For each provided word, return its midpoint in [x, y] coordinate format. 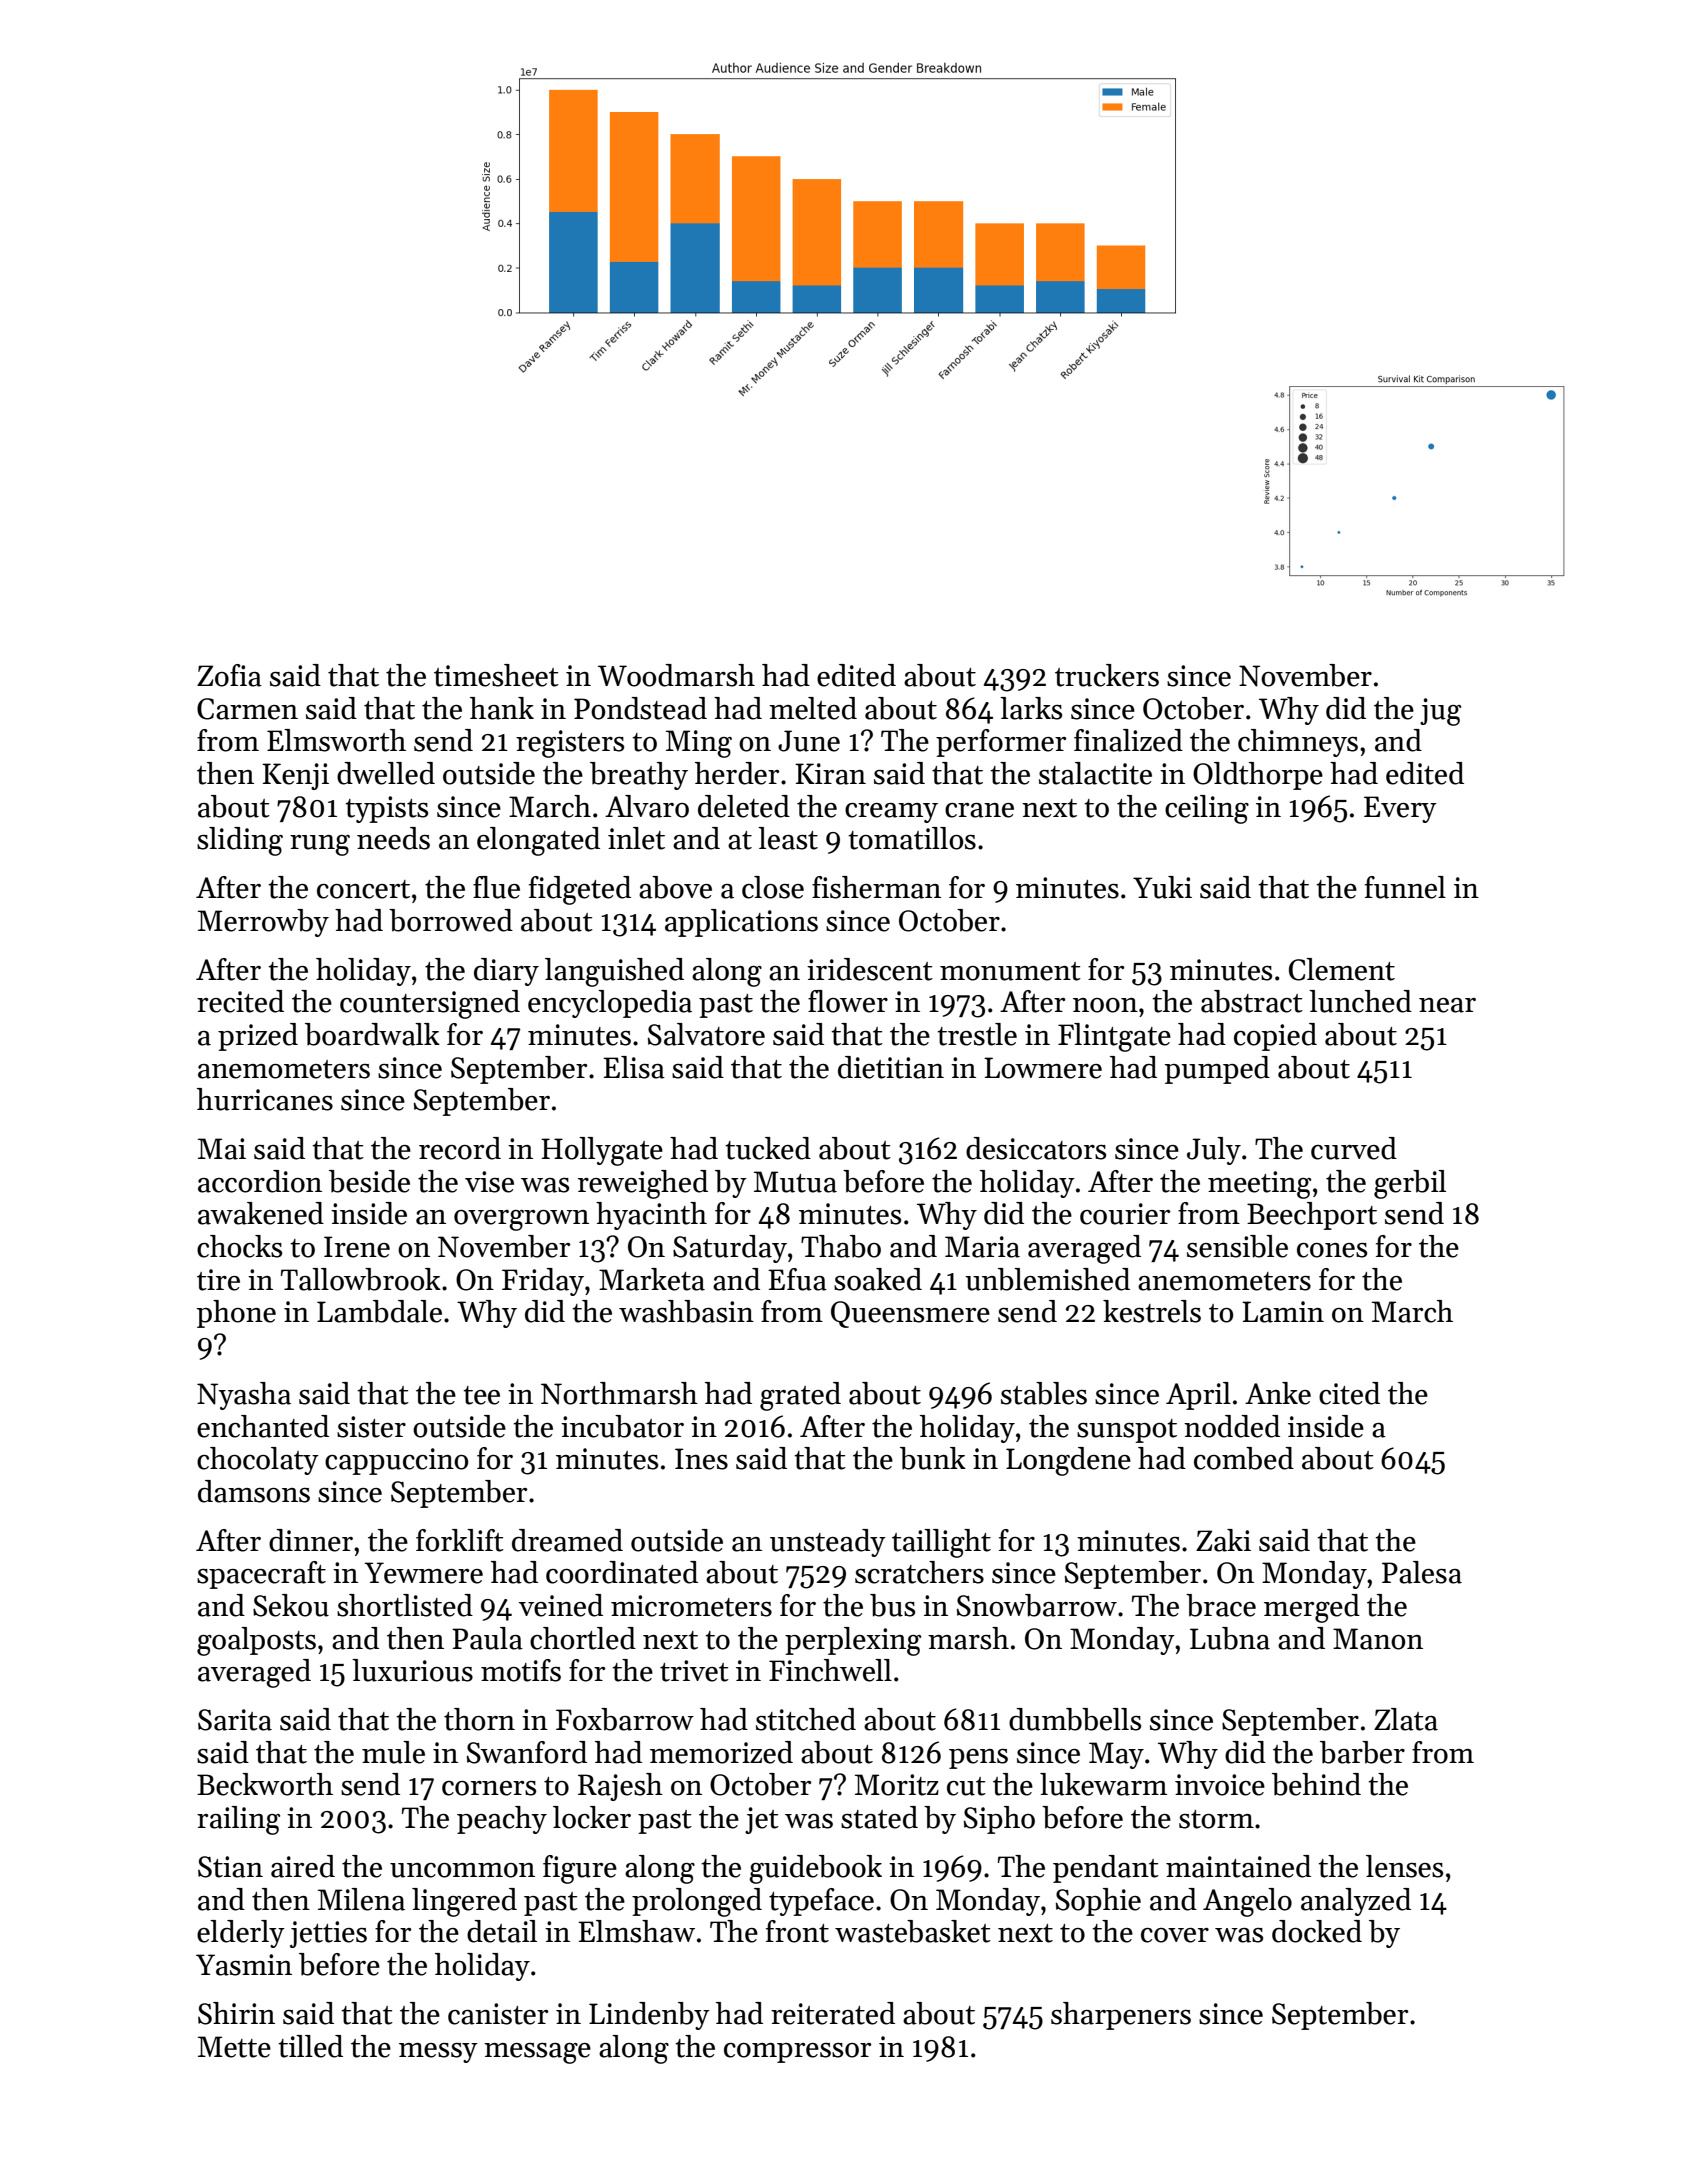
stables [1044, 1393]
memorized [721, 1752]
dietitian [891, 1067]
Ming [699, 744]
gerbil [1410, 1184]
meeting [1259, 1185]
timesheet [496, 675]
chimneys [1298, 743]
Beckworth [265, 1784]
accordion [260, 1181]
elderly [241, 1934]
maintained [1238, 1866]
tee [481, 1395]
